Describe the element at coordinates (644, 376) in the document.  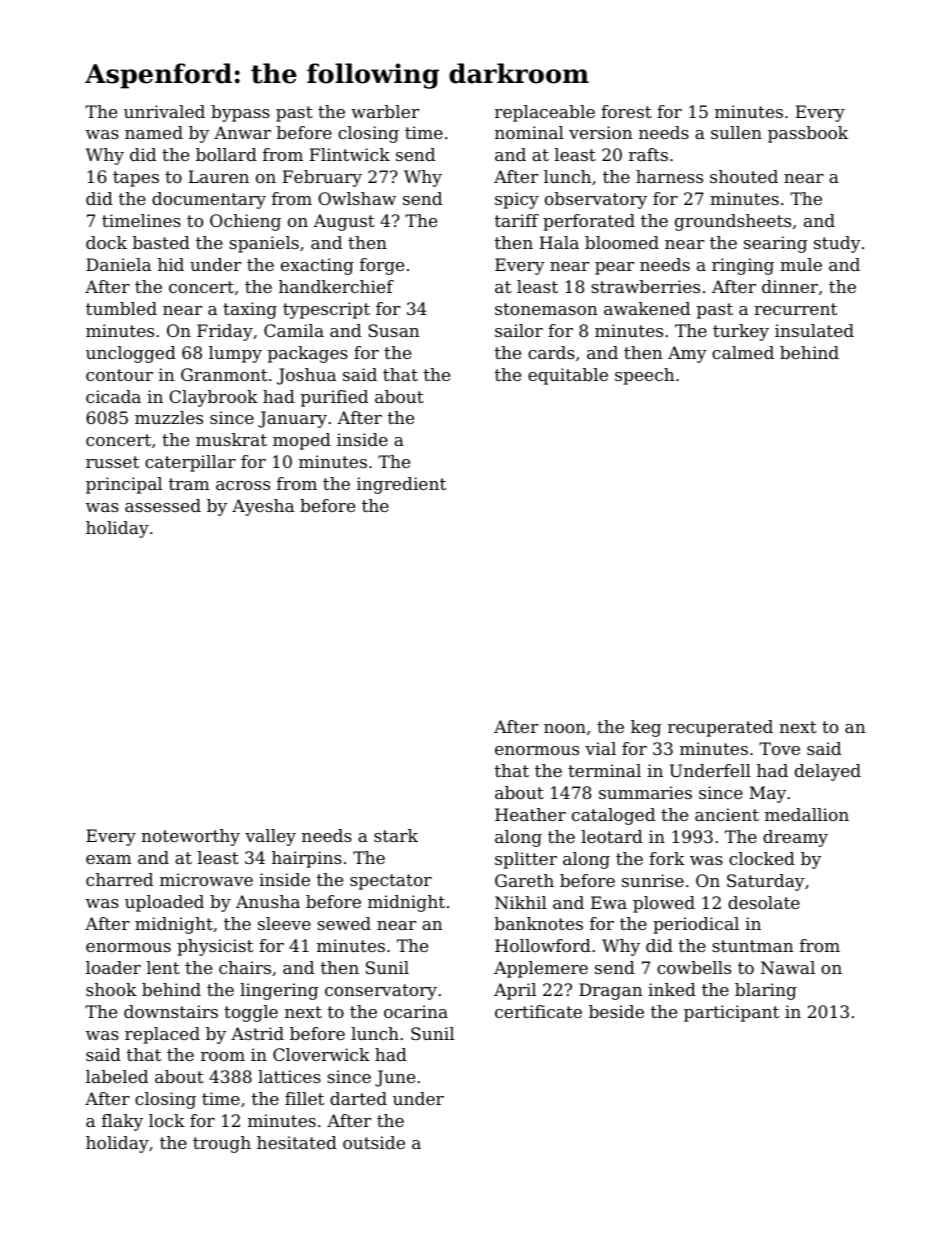
I see `speech` at that location.
